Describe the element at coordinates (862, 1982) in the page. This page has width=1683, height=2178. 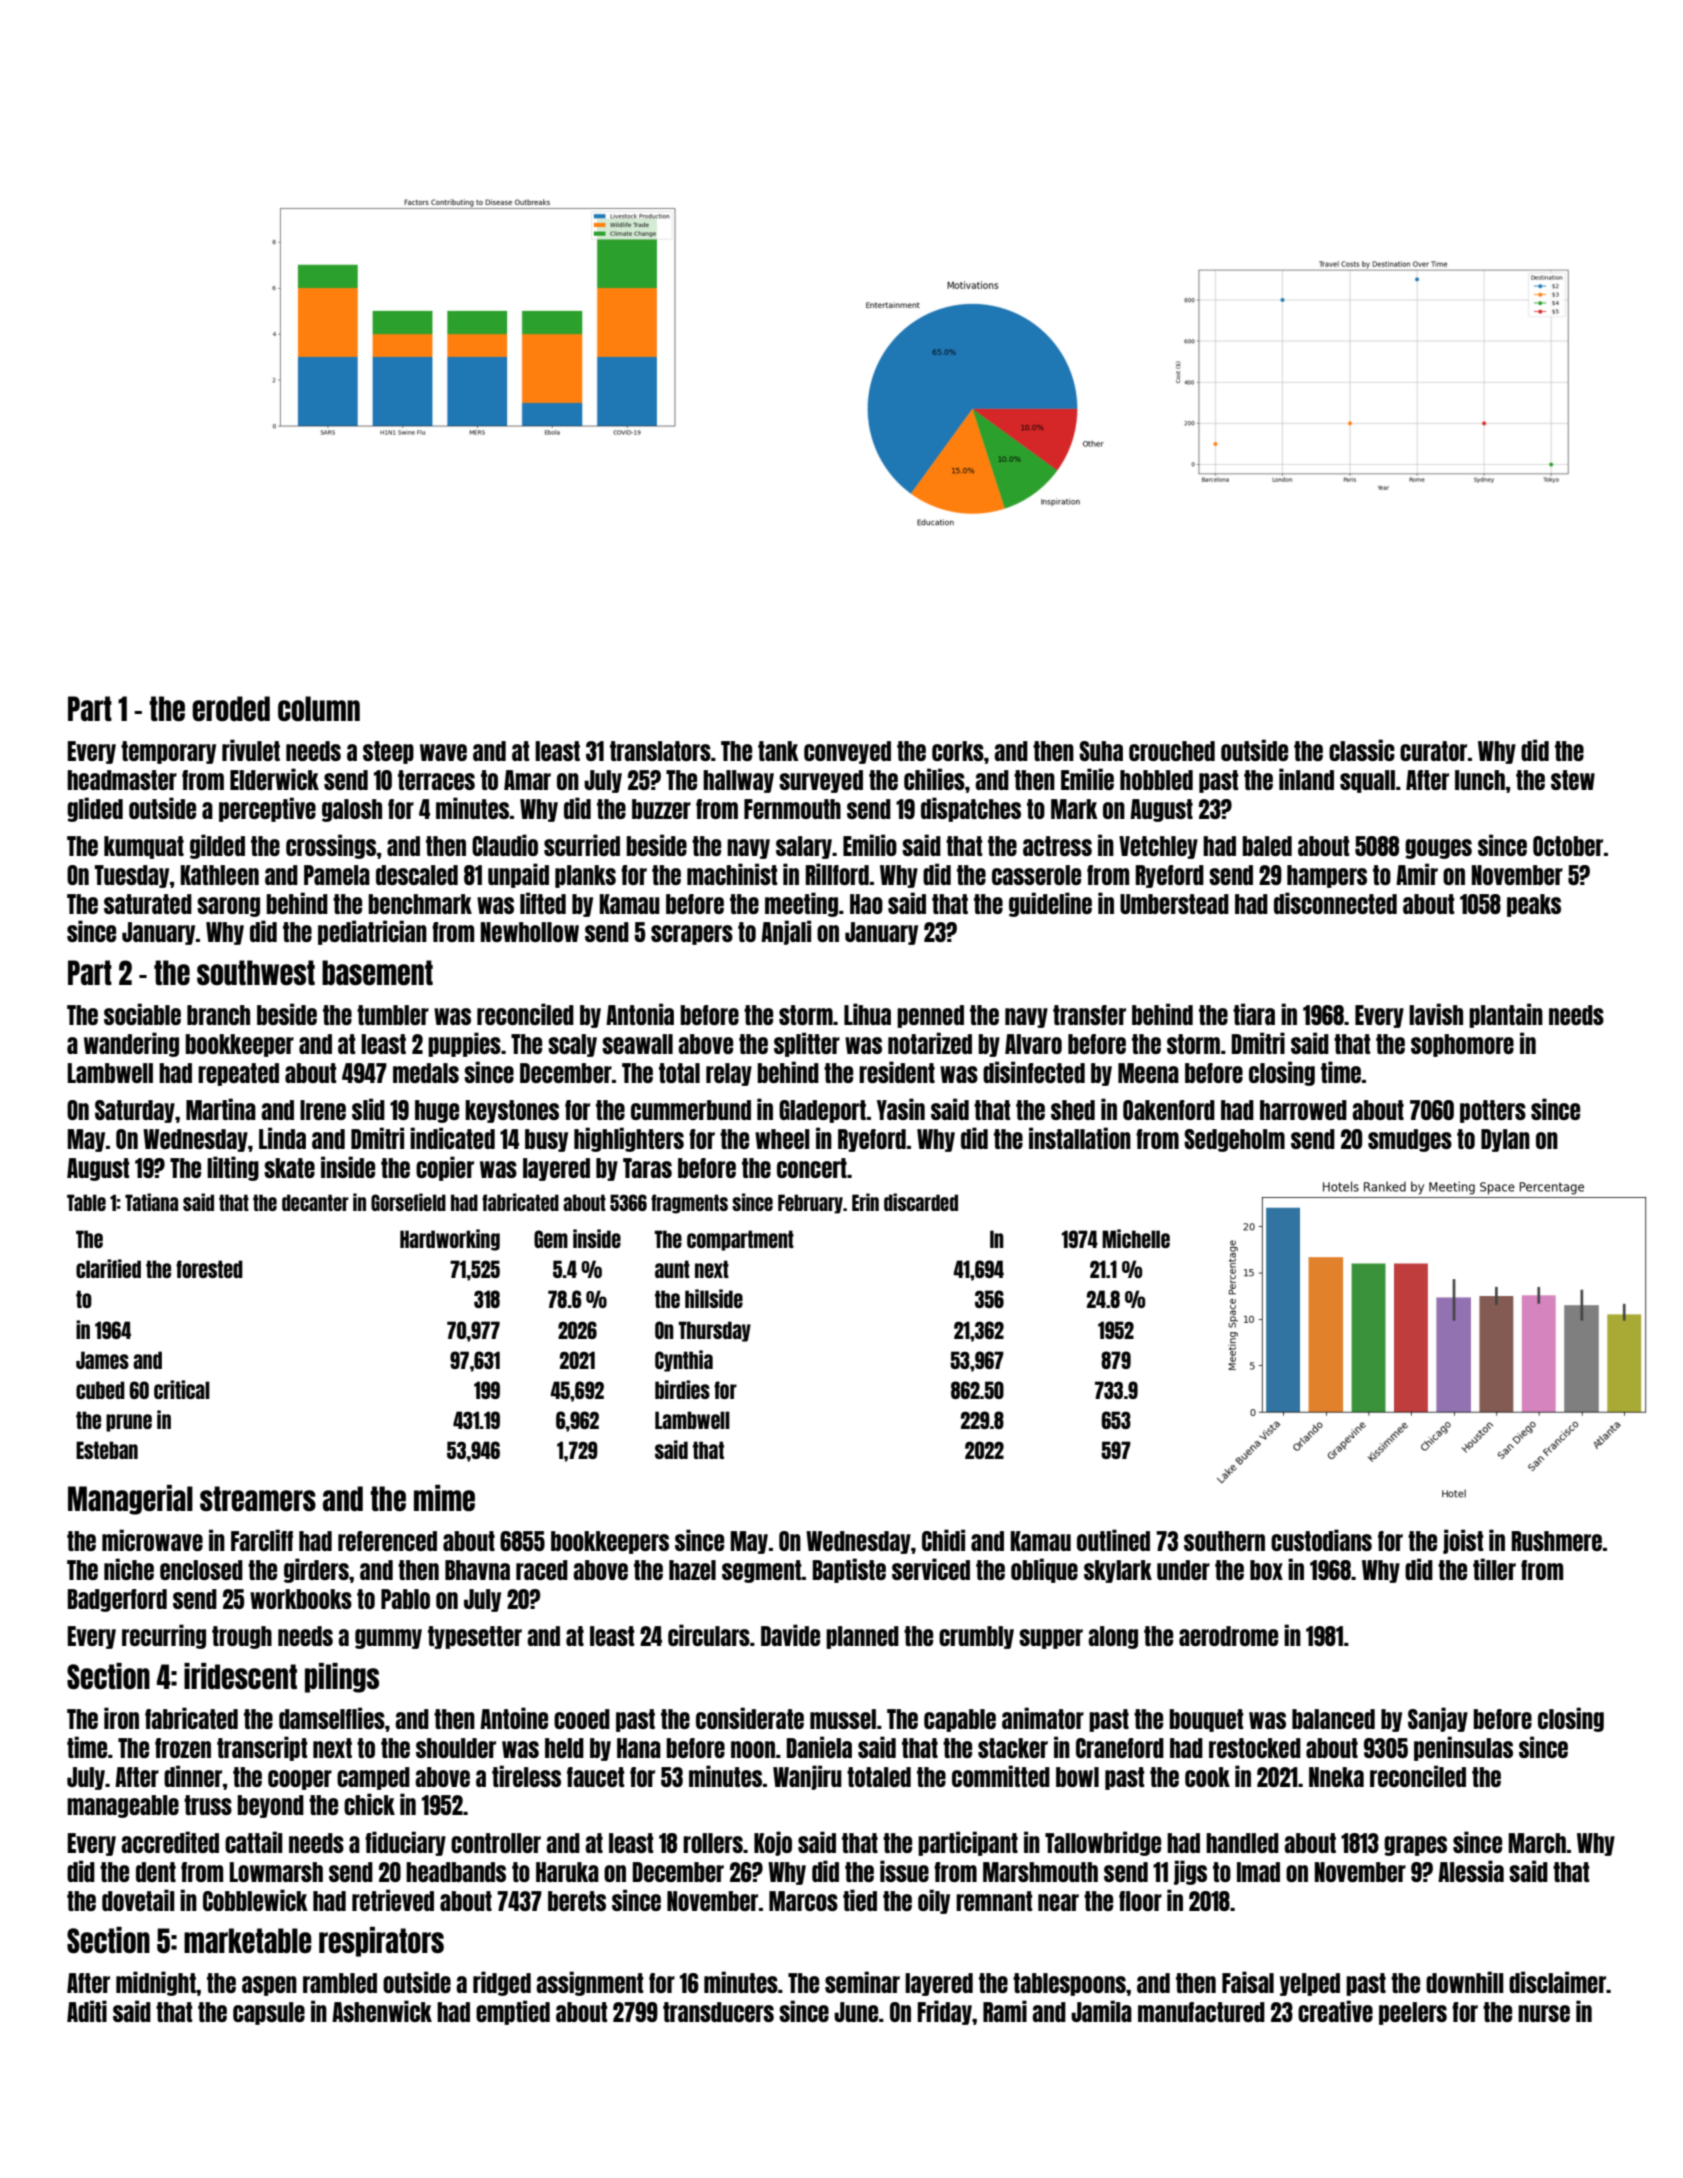
I see `seminar` at that location.
